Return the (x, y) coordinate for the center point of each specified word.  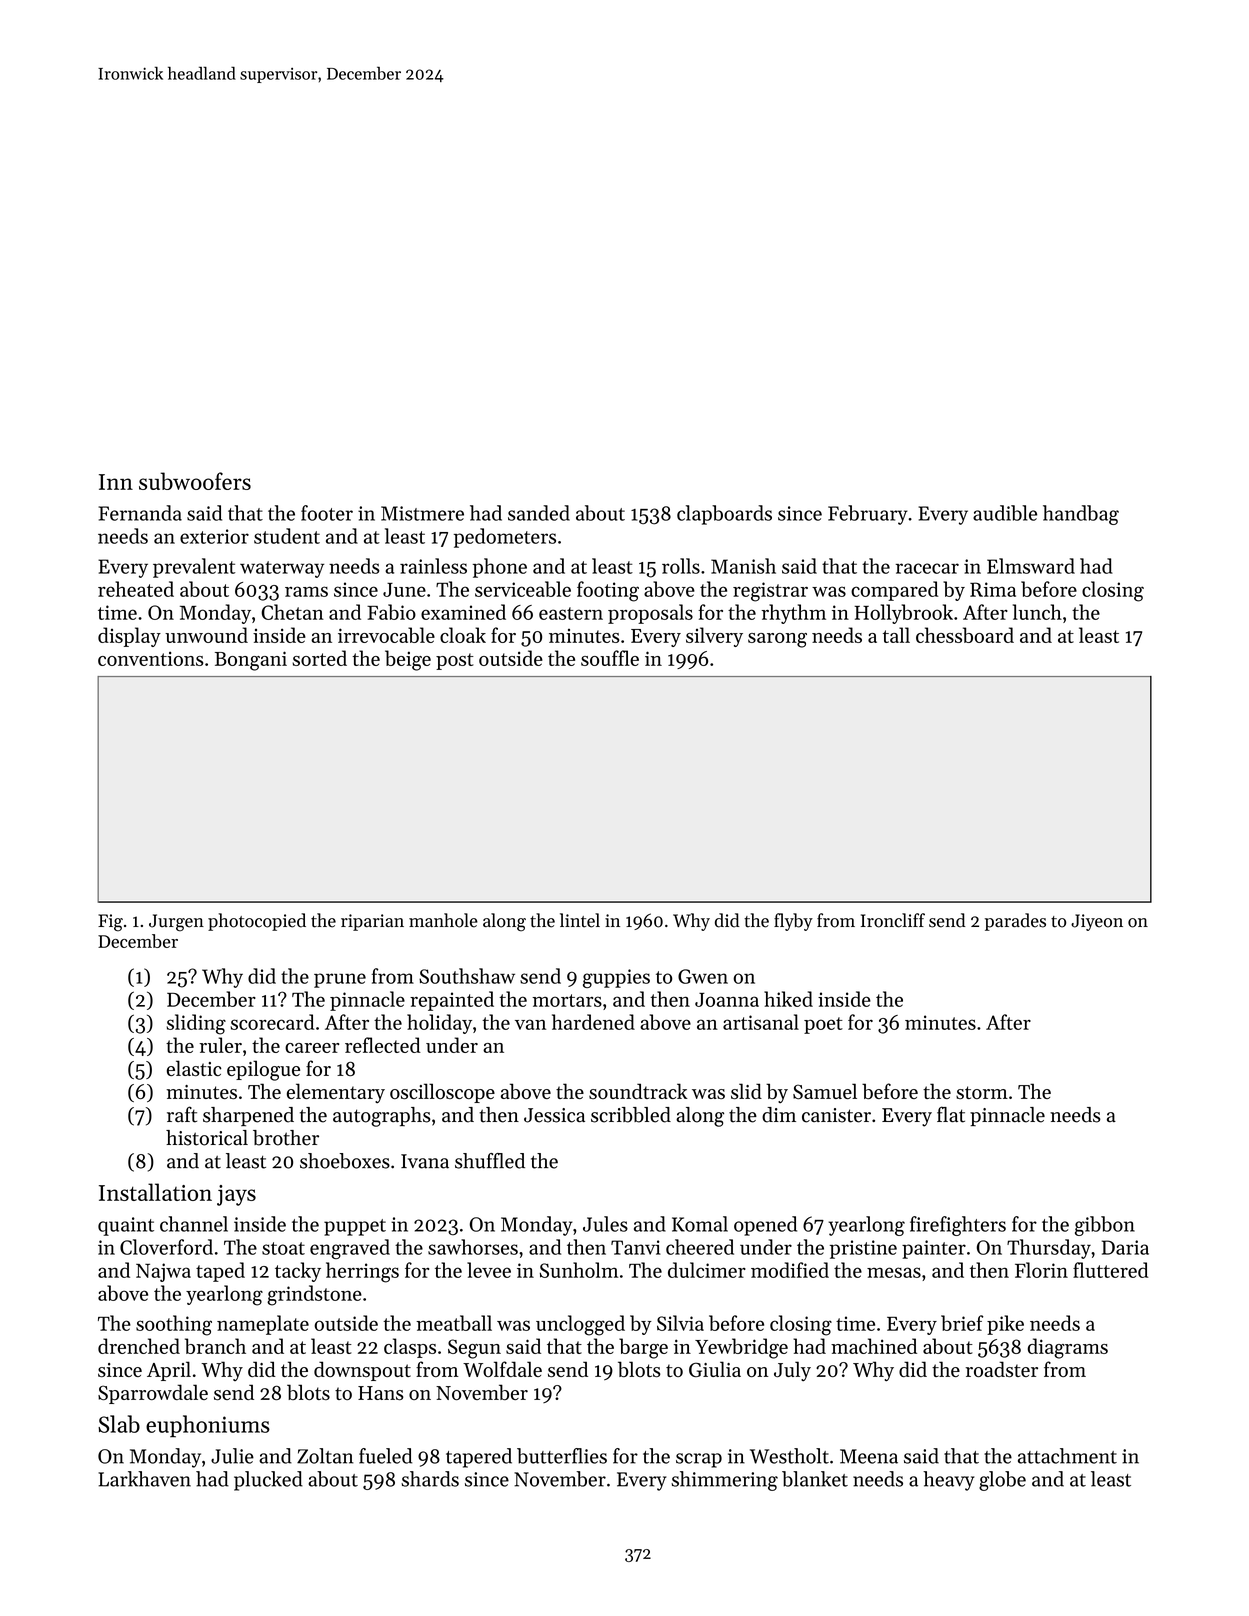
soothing (174, 1325)
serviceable (523, 589)
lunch (1037, 612)
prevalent (194, 568)
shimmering (724, 1481)
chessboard (965, 635)
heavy (948, 1481)
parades (1015, 922)
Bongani (251, 661)
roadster (1002, 1369)
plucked (268, 1481)
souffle (610, 658)
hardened (593, 1022)
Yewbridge (741, 1348)
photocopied (257, 922)
